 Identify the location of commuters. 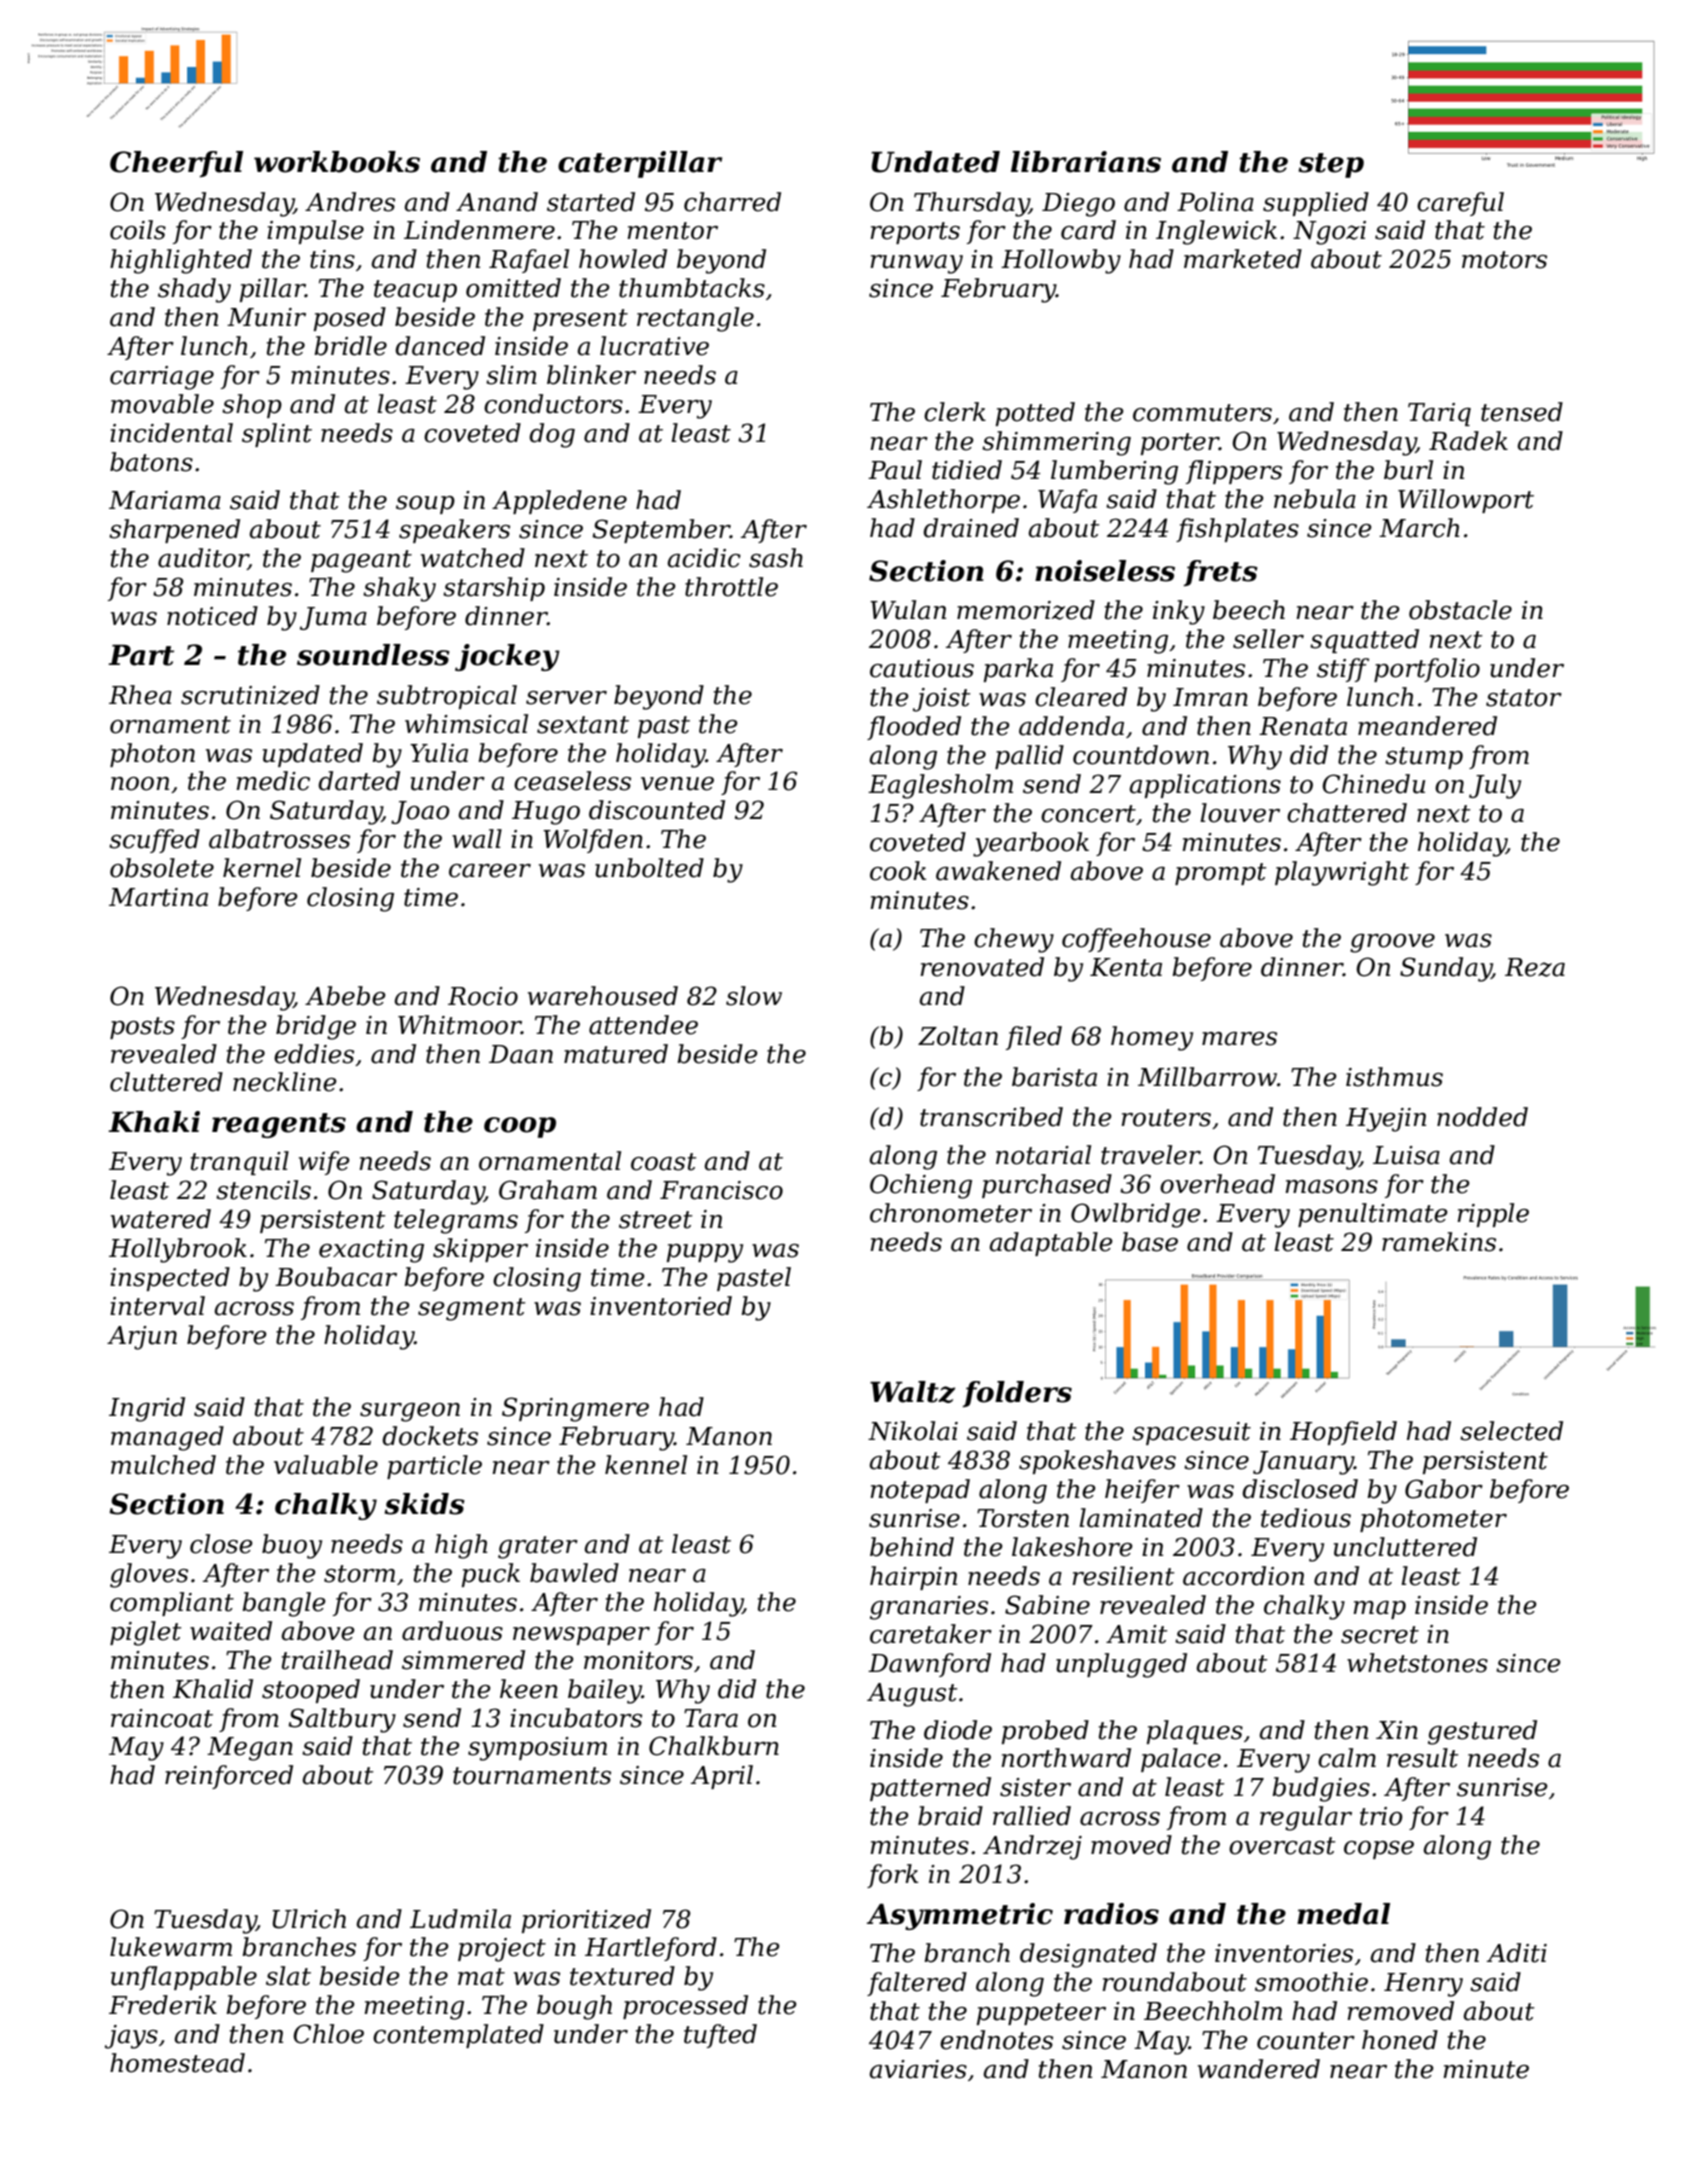
(1202, 413).
